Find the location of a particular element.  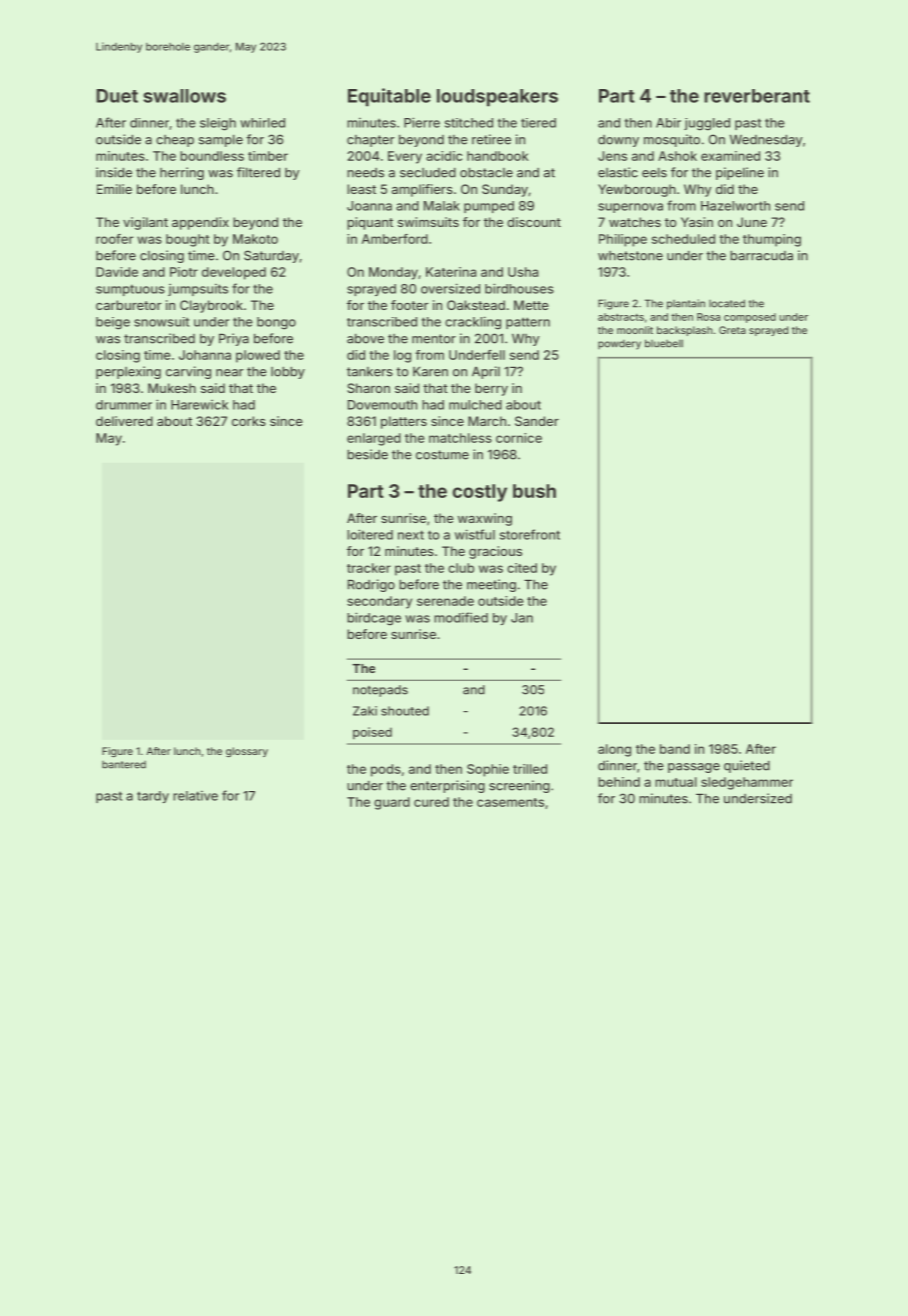

Piotr is located at coordinates (184, 272).
